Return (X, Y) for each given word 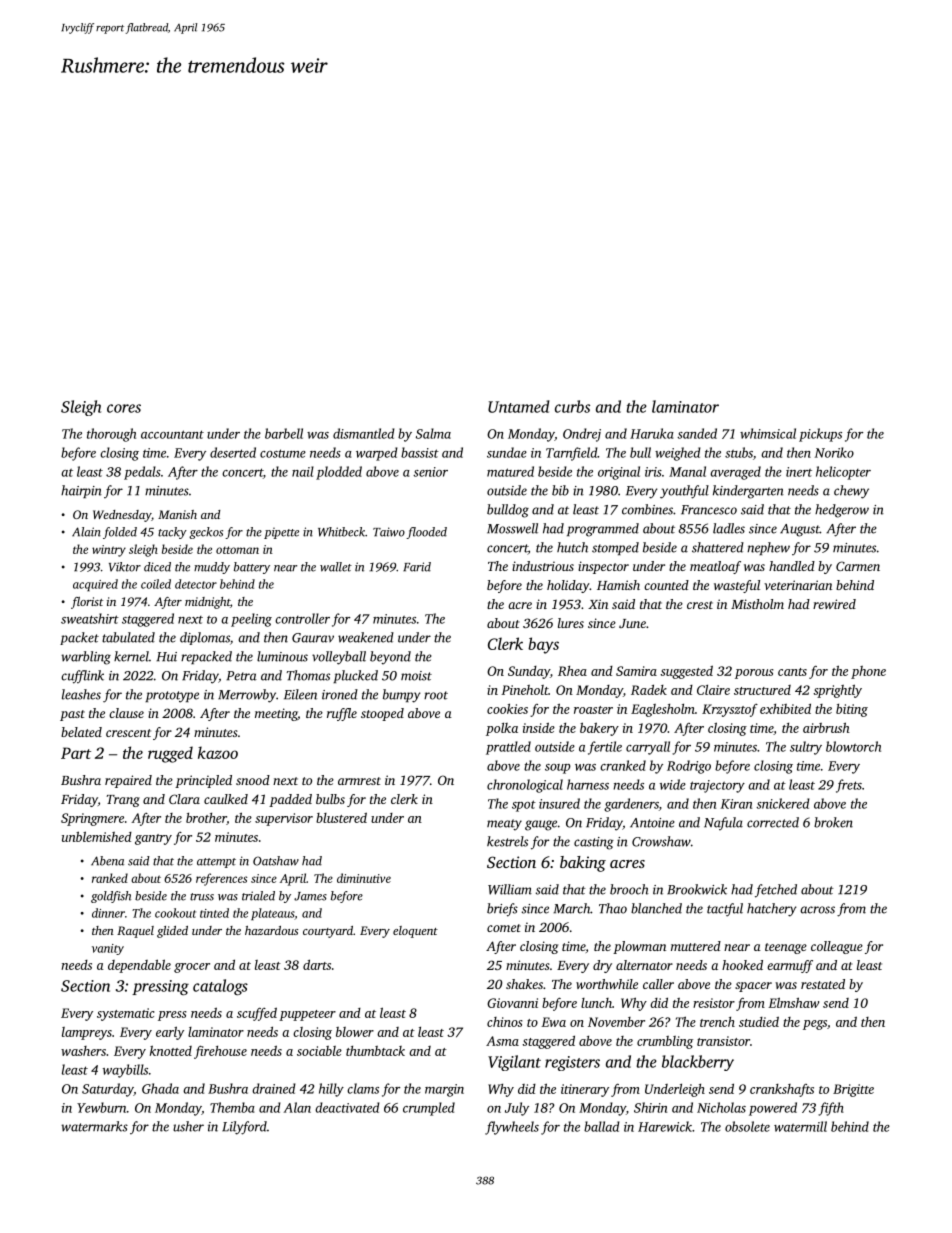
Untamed (519, 406)
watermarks (94, 1126)
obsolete (747, 1126)
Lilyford (244, 1128)
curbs (572, 406)
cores (124, 408)
